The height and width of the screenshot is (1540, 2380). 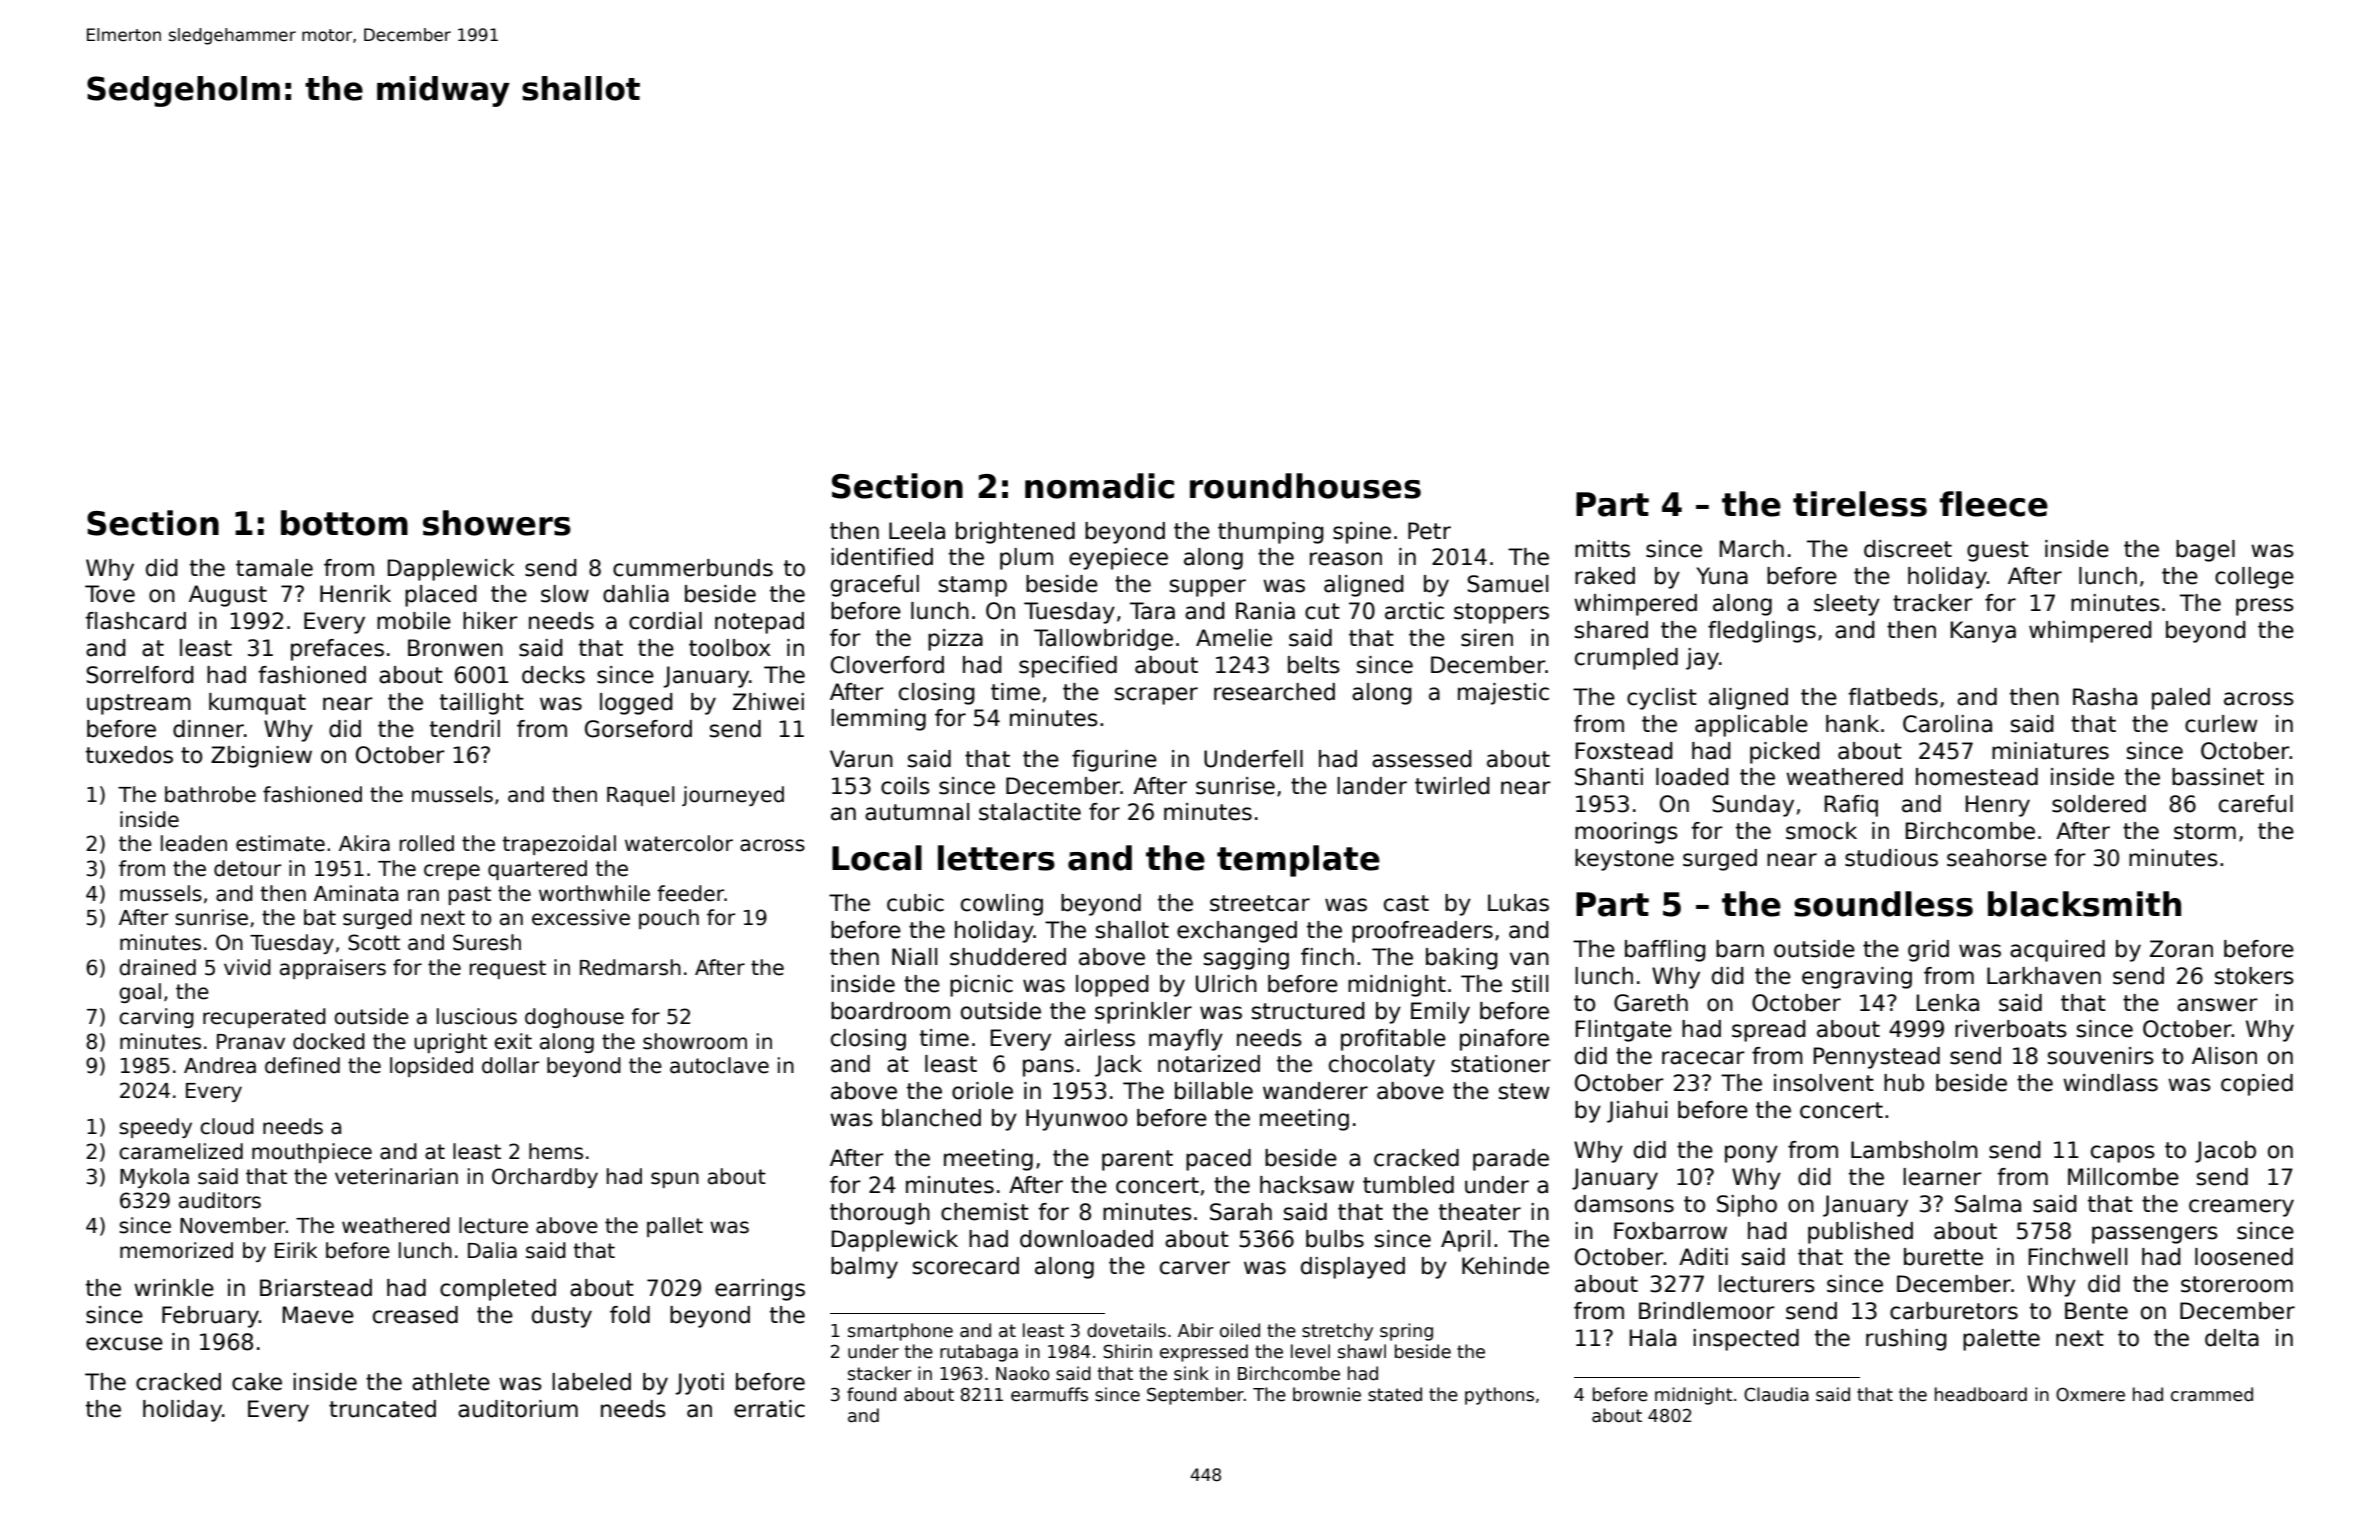 I want to click on paled, so click(x=2181, y=699).
